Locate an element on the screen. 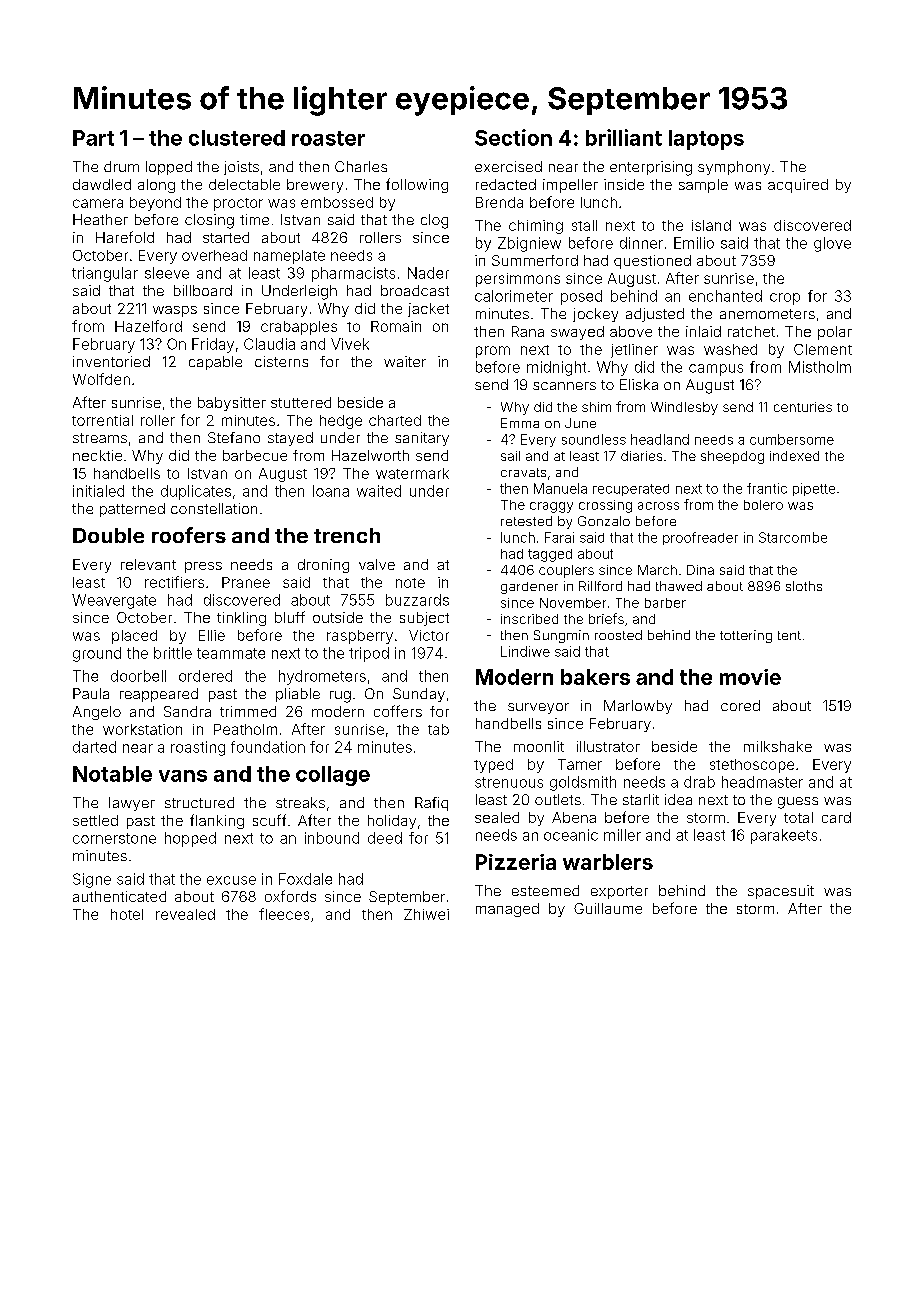 This screenshot has height=1308, width=924. crop is located at coordinates (785, 299).
